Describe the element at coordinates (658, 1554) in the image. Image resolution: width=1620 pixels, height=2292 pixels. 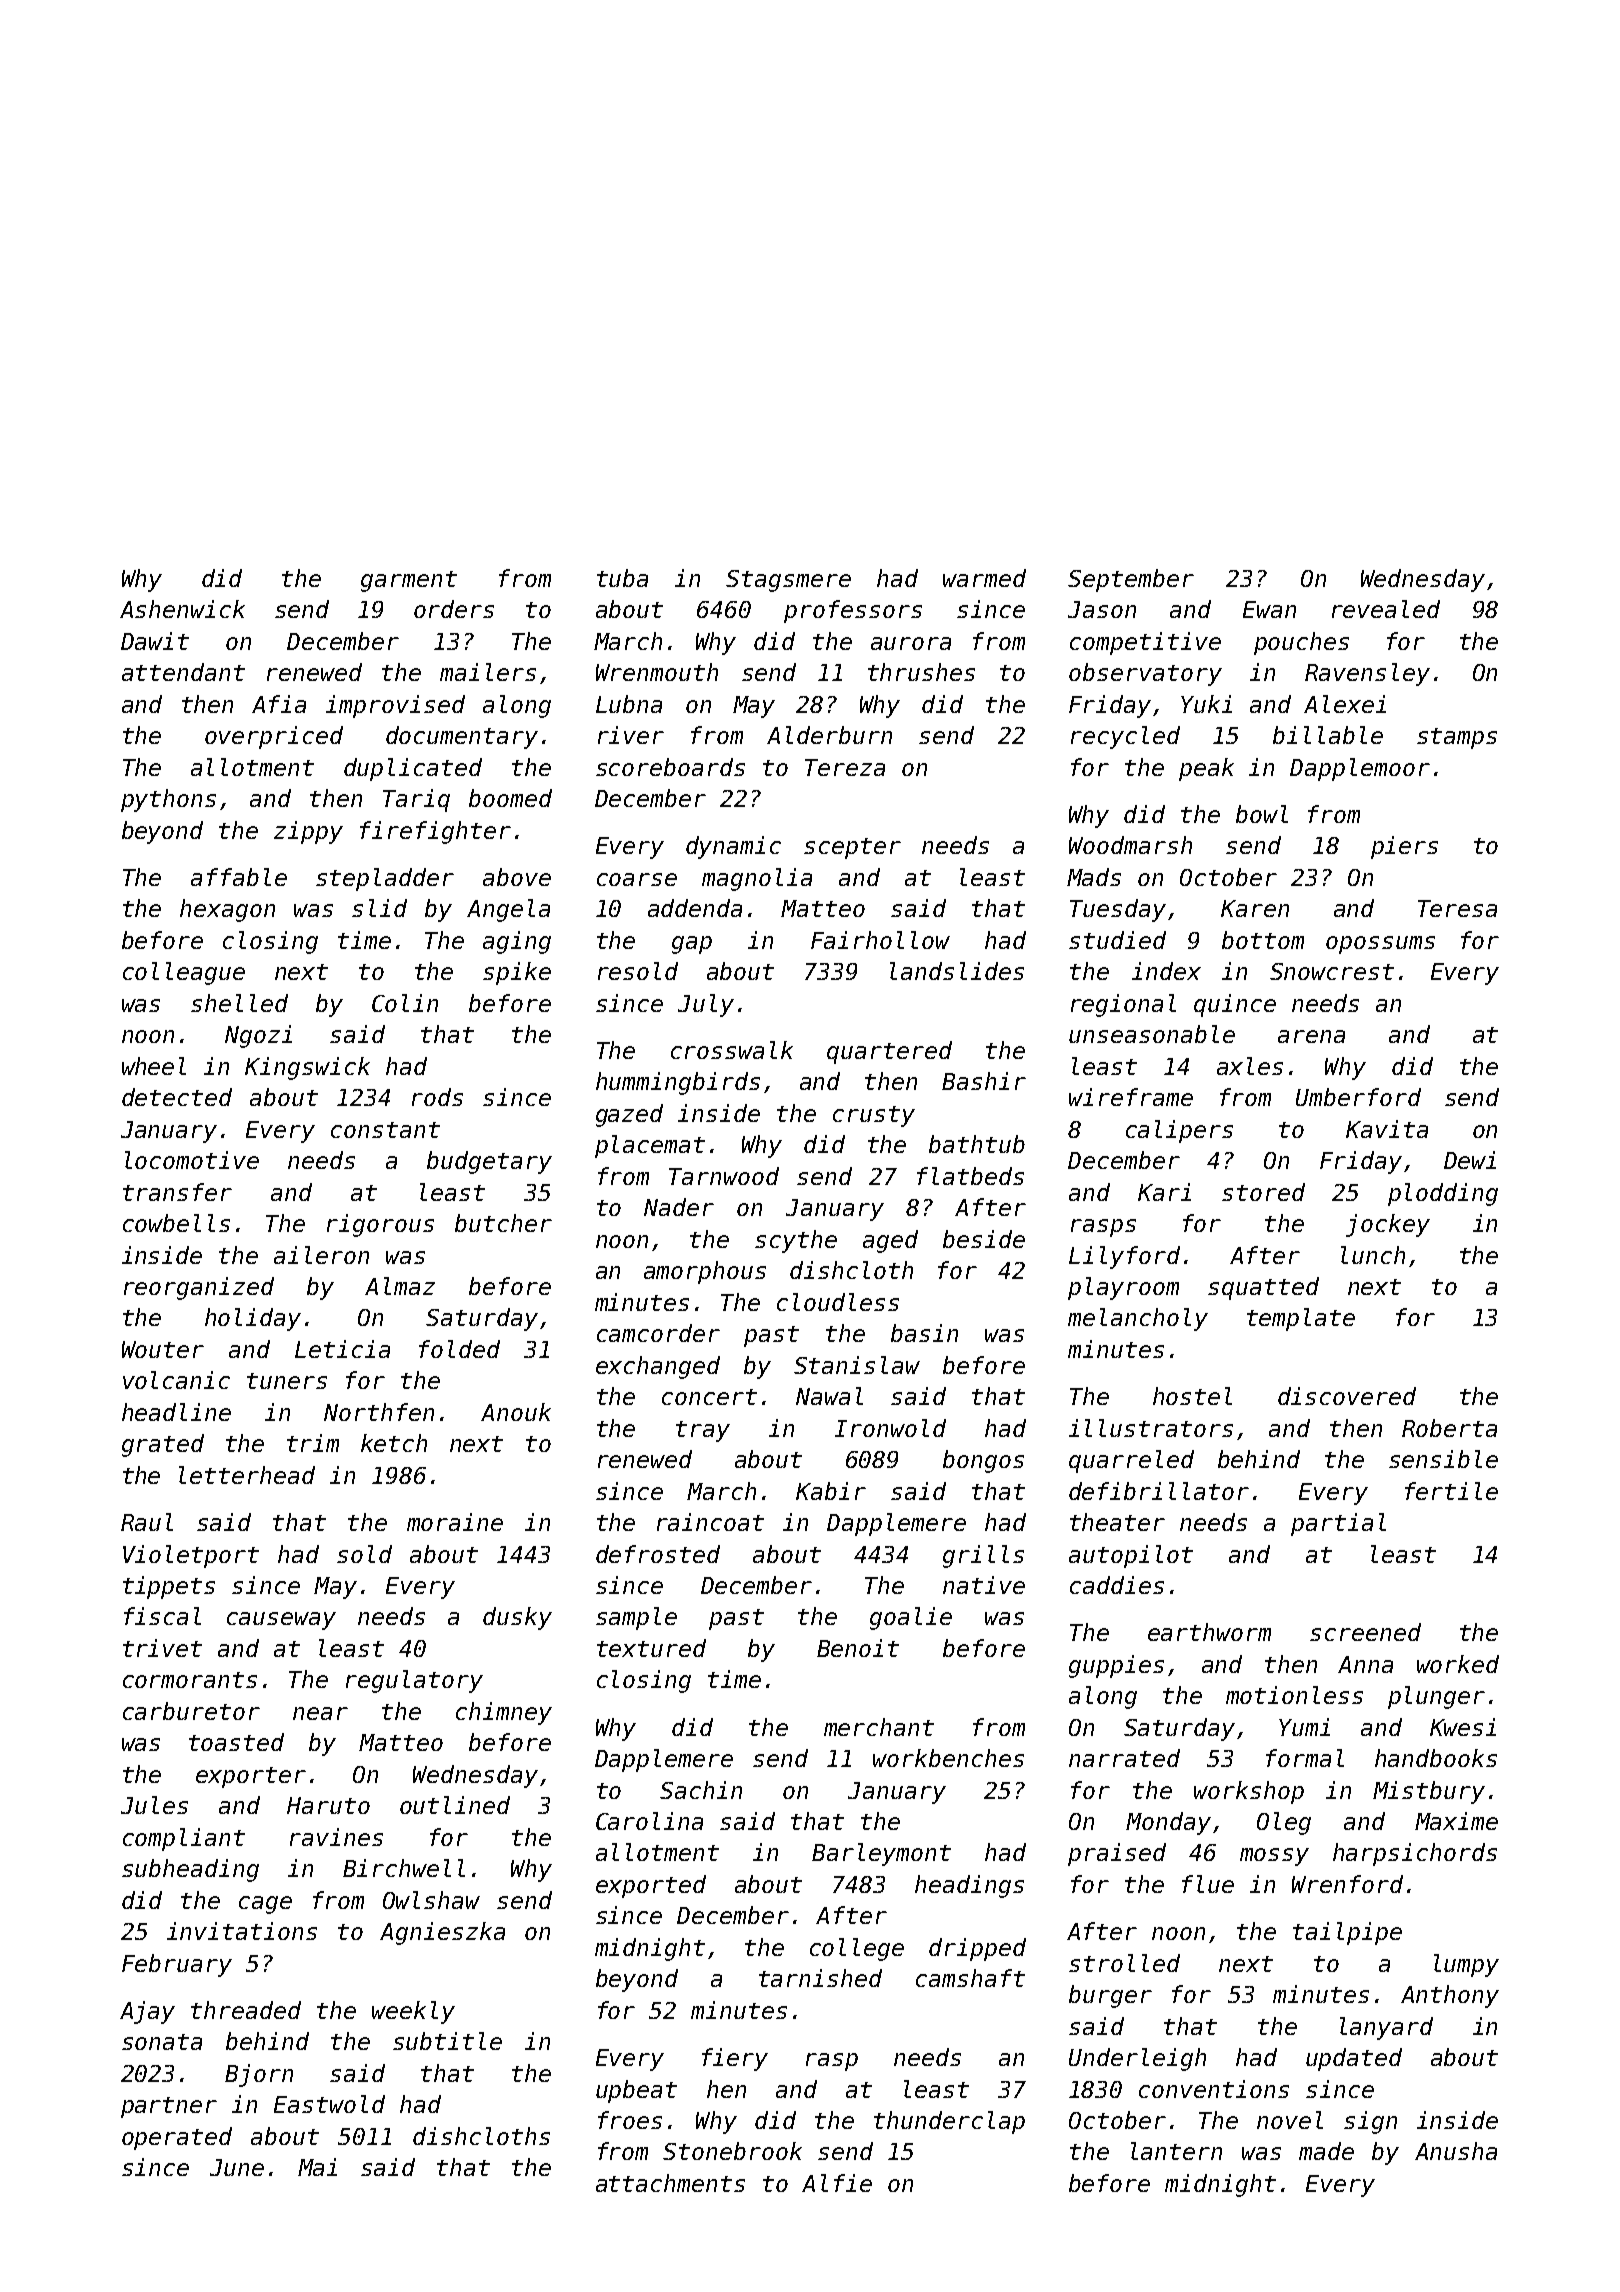
I see `defrosted` at that location.
